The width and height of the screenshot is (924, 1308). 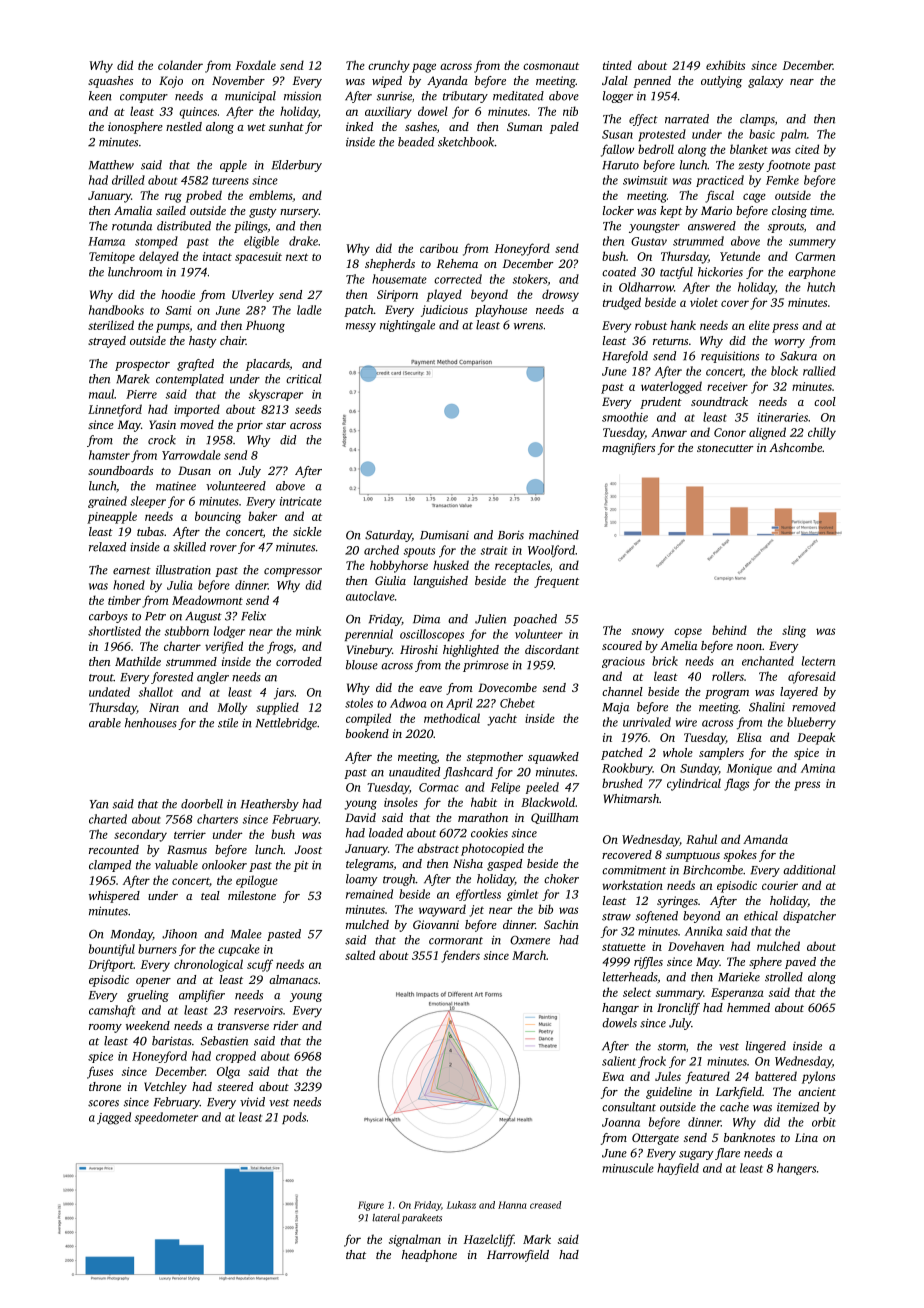 What do you see at coordinates (438, 848) in the screenshot?
I see `abstract` at bounding box center [438, 848].
